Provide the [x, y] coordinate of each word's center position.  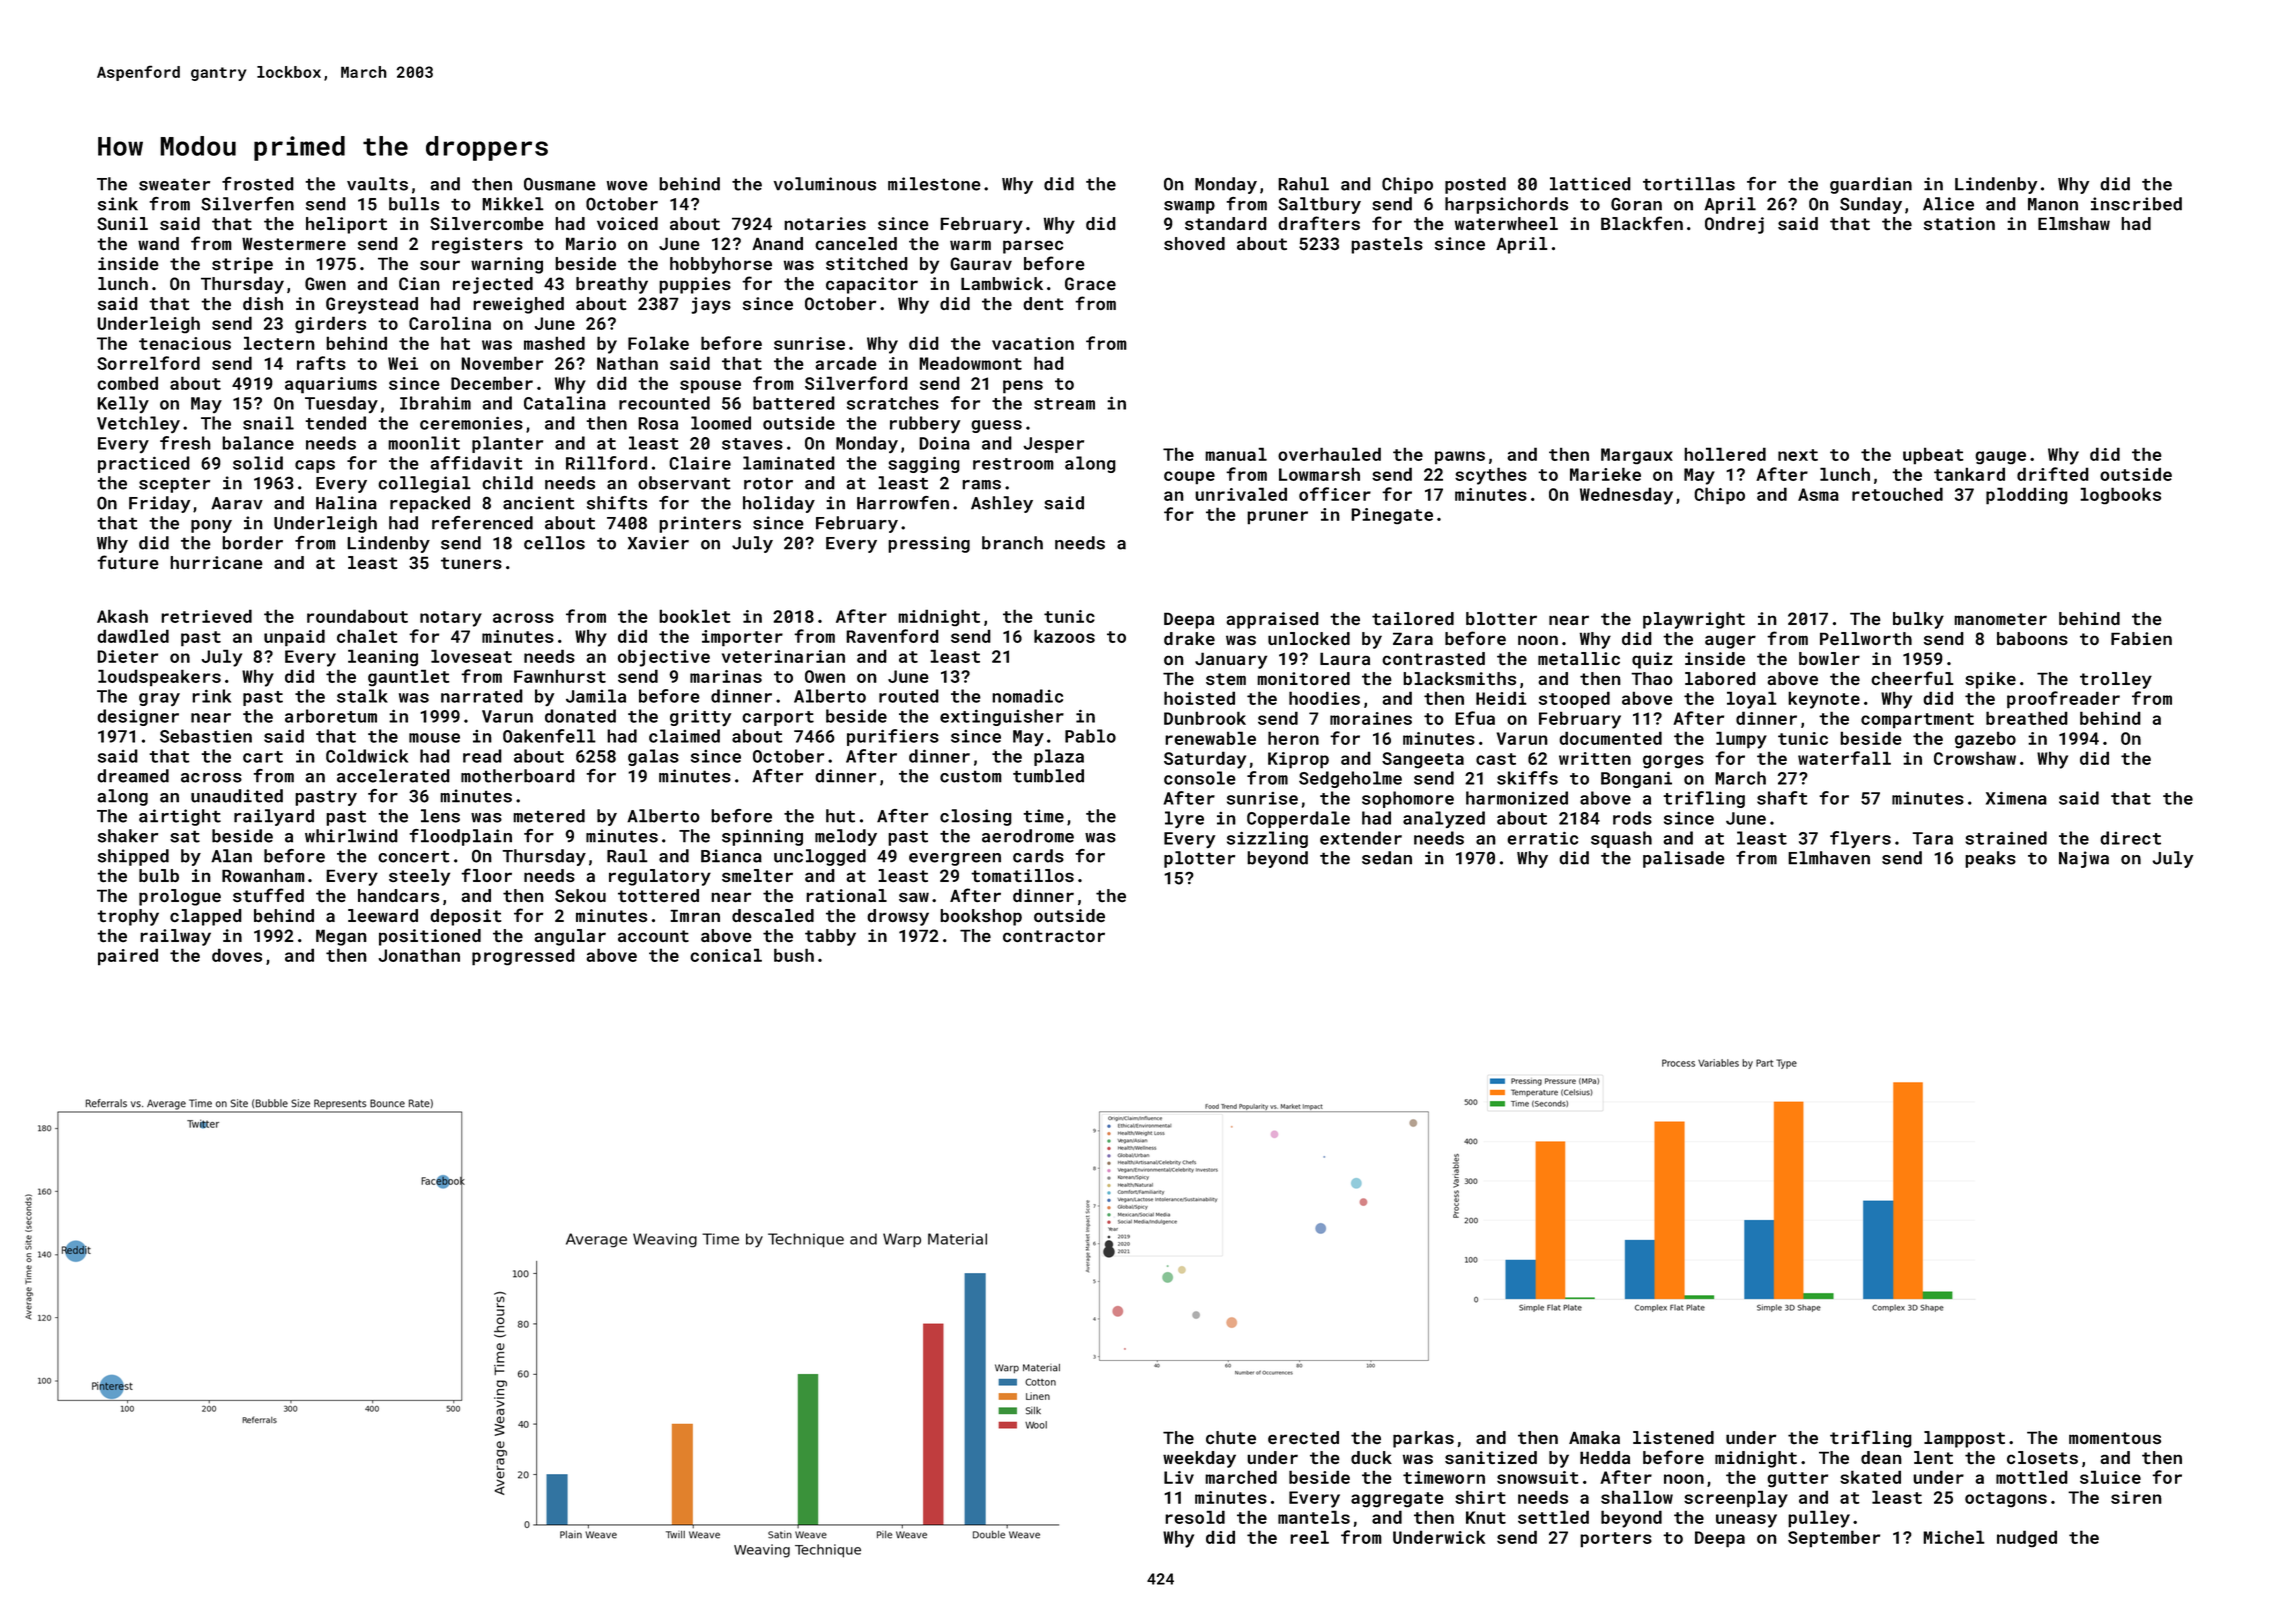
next [1798, 455]
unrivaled [1241, 494]
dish [263, 303]
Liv [1179, 1477]
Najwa [2084, 859]
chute [1231, 1437]
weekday [1199, 1459]
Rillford [606, 463]
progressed [523, 957]
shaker [128, 836]
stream [1064, 404]
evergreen [955, 859]
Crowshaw [1975, 758]
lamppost [1964, 1439]
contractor [1054, 936]
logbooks [2120, 495]
